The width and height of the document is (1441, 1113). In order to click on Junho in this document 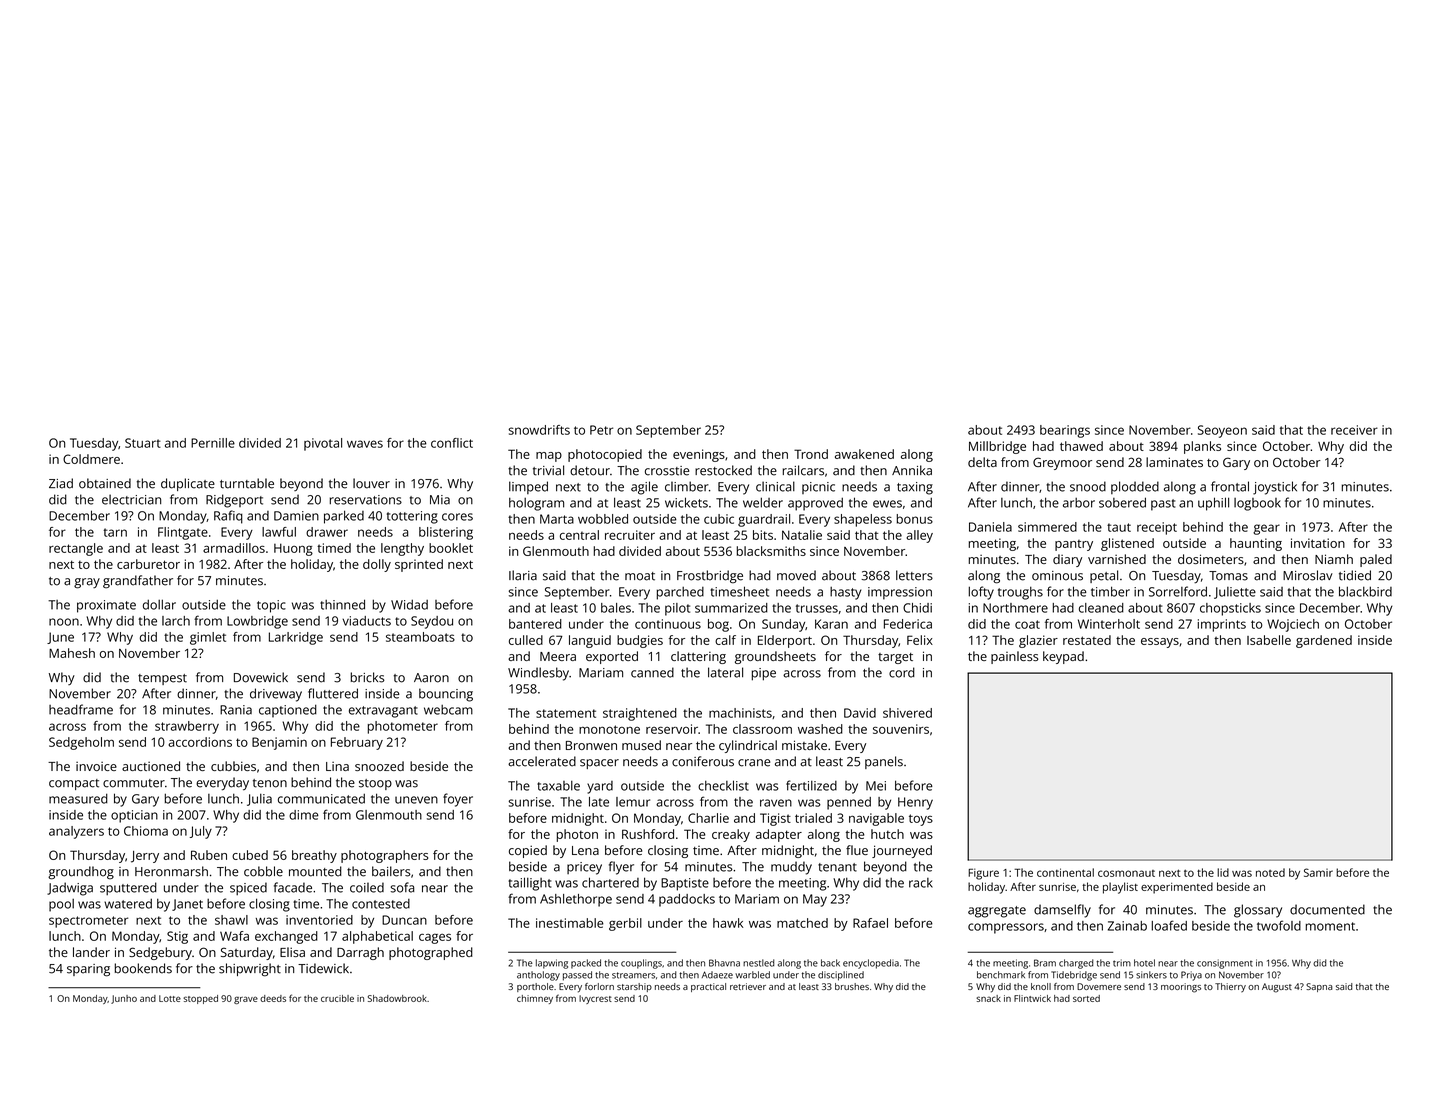, I will do `click(124, 999)`.
